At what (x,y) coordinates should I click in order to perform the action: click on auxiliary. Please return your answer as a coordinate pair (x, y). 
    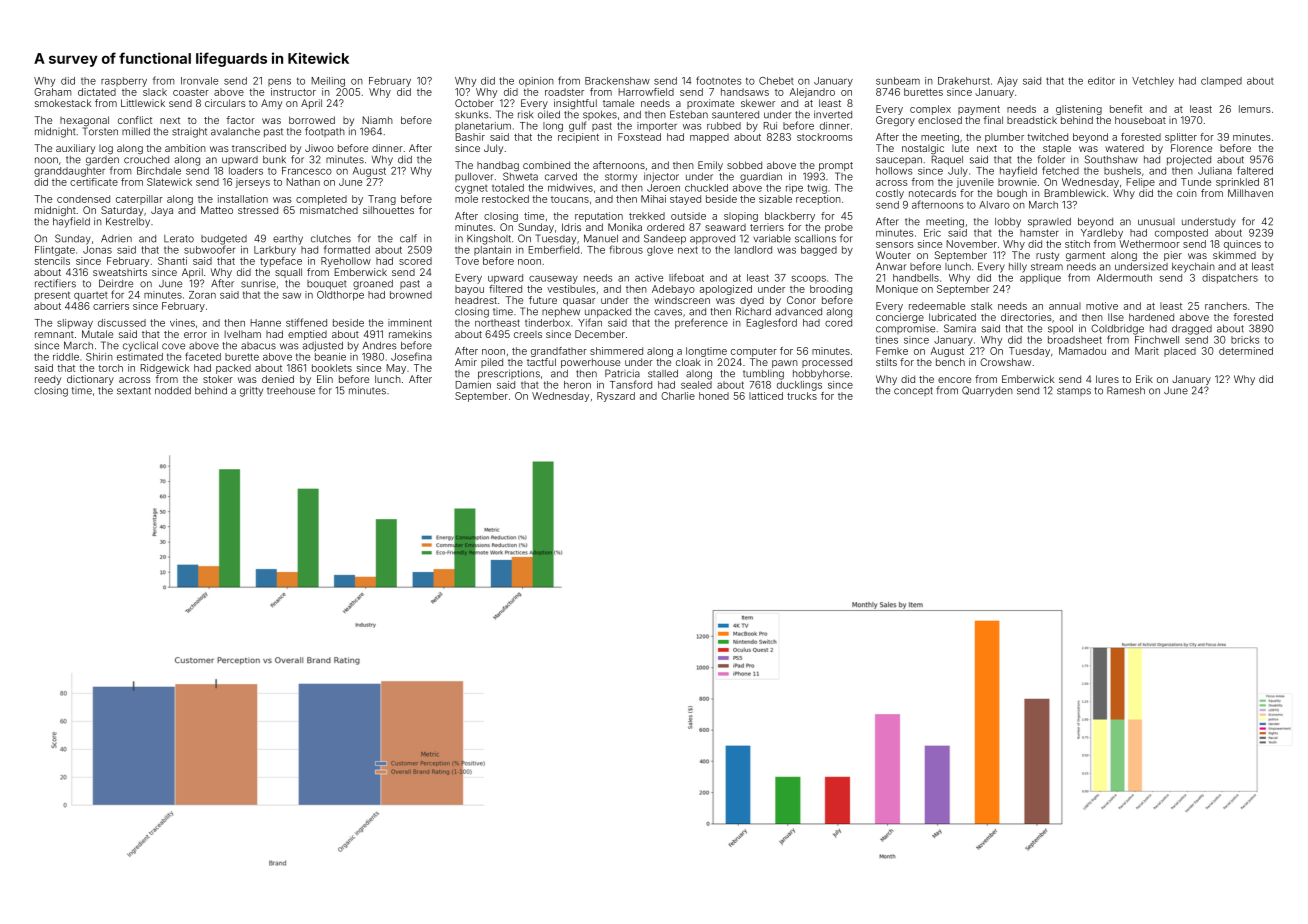
    Looking at the image, I should click on (75, 149).
